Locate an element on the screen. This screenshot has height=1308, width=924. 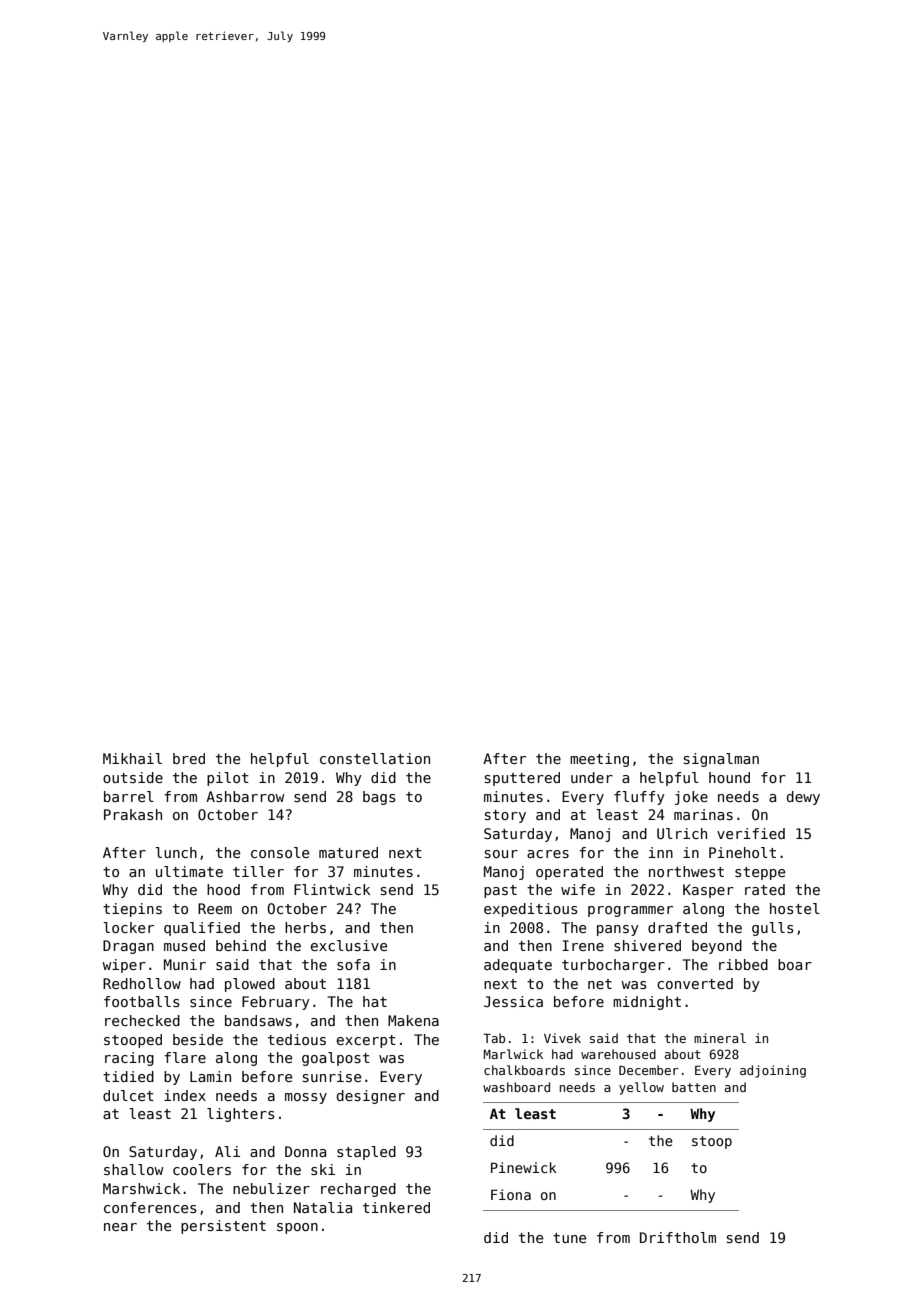
matured is located at coordinates (348, 852).
